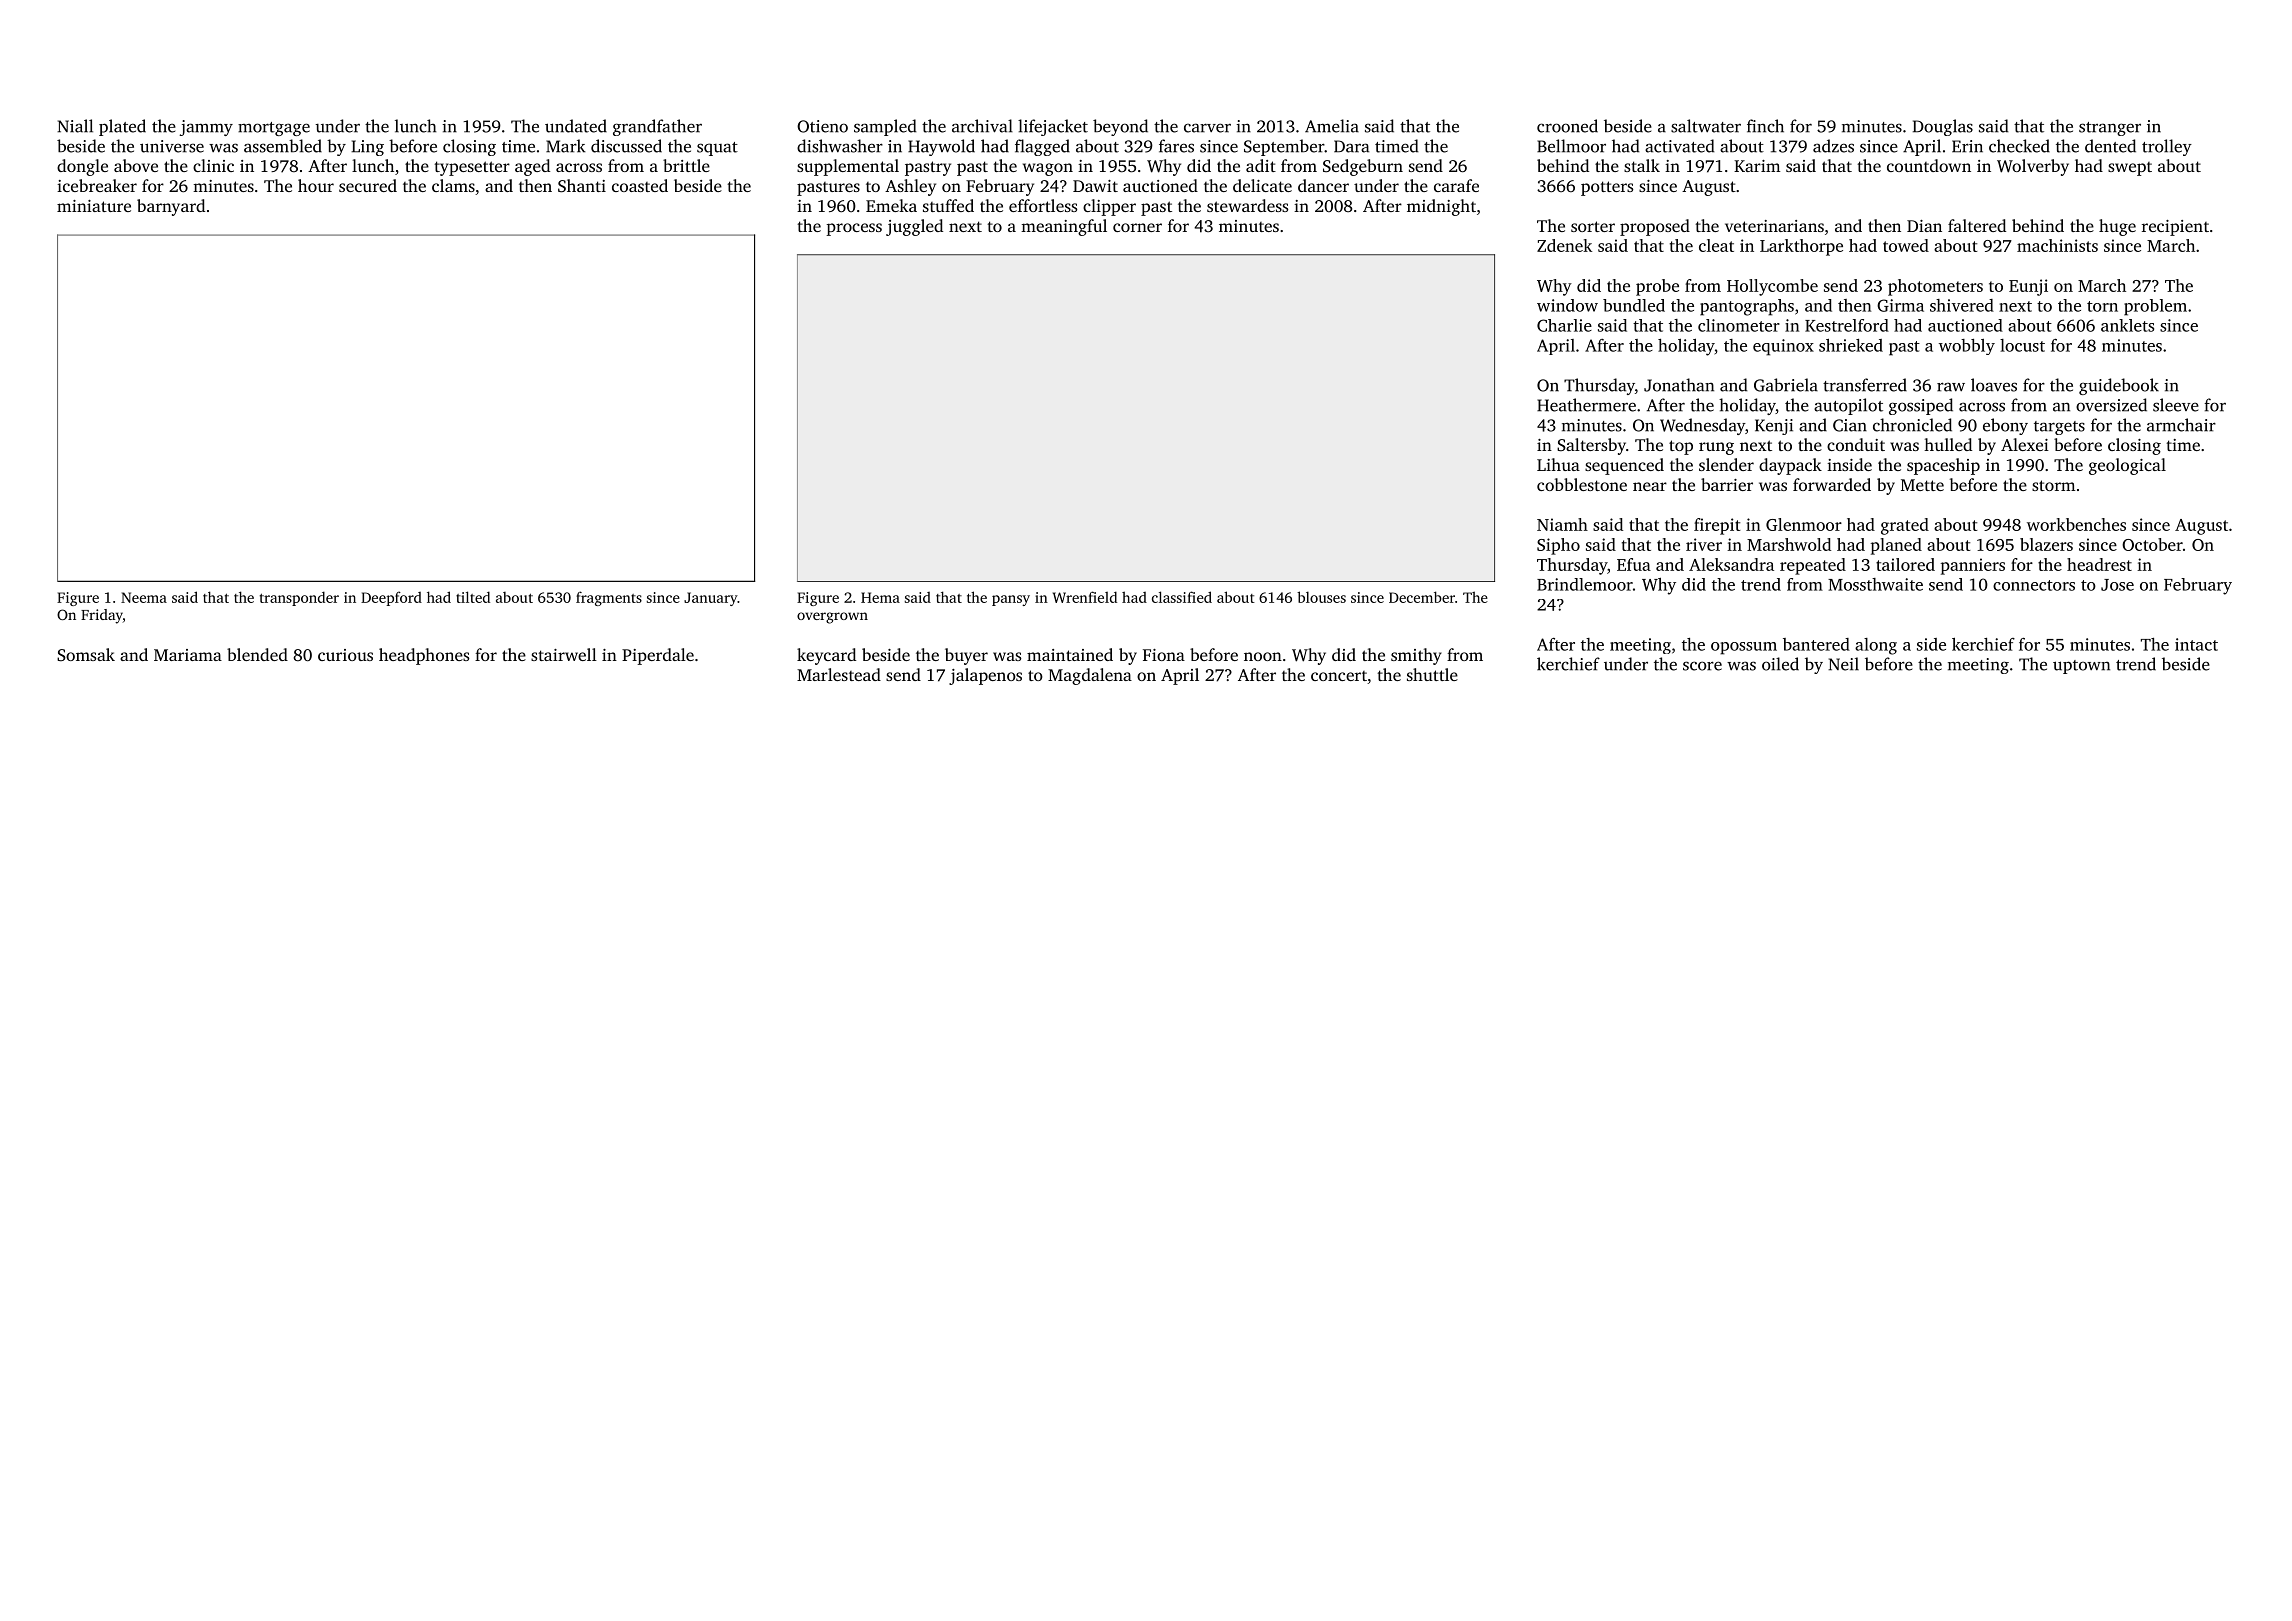 The width and height of the image is (2292, 1621). What do you see at coordinates (257, 654) in the image?
I see `blended` at bounding box center [257, 654].
